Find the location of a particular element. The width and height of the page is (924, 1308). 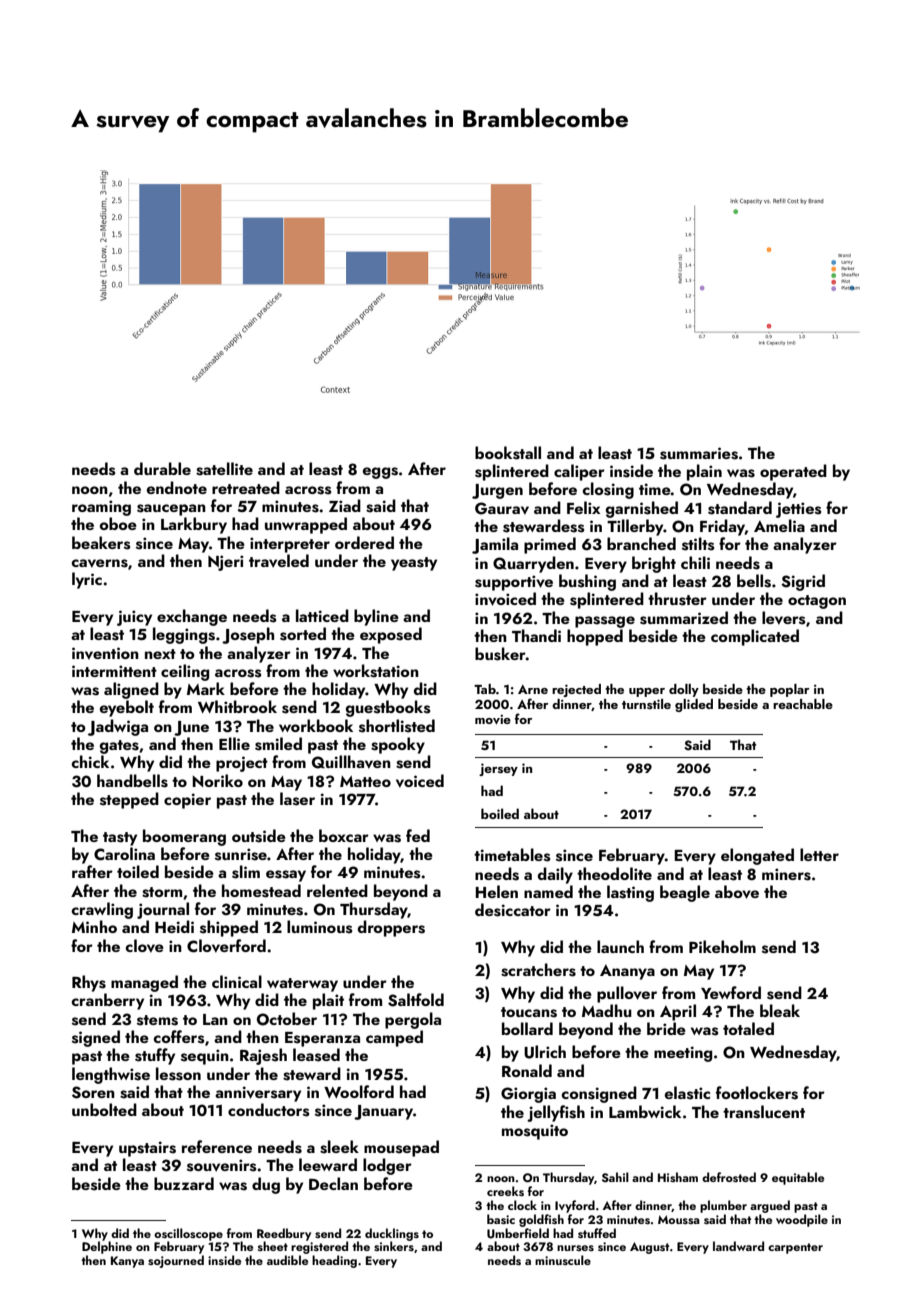

Rhys is located at coordinates (89, 983).
